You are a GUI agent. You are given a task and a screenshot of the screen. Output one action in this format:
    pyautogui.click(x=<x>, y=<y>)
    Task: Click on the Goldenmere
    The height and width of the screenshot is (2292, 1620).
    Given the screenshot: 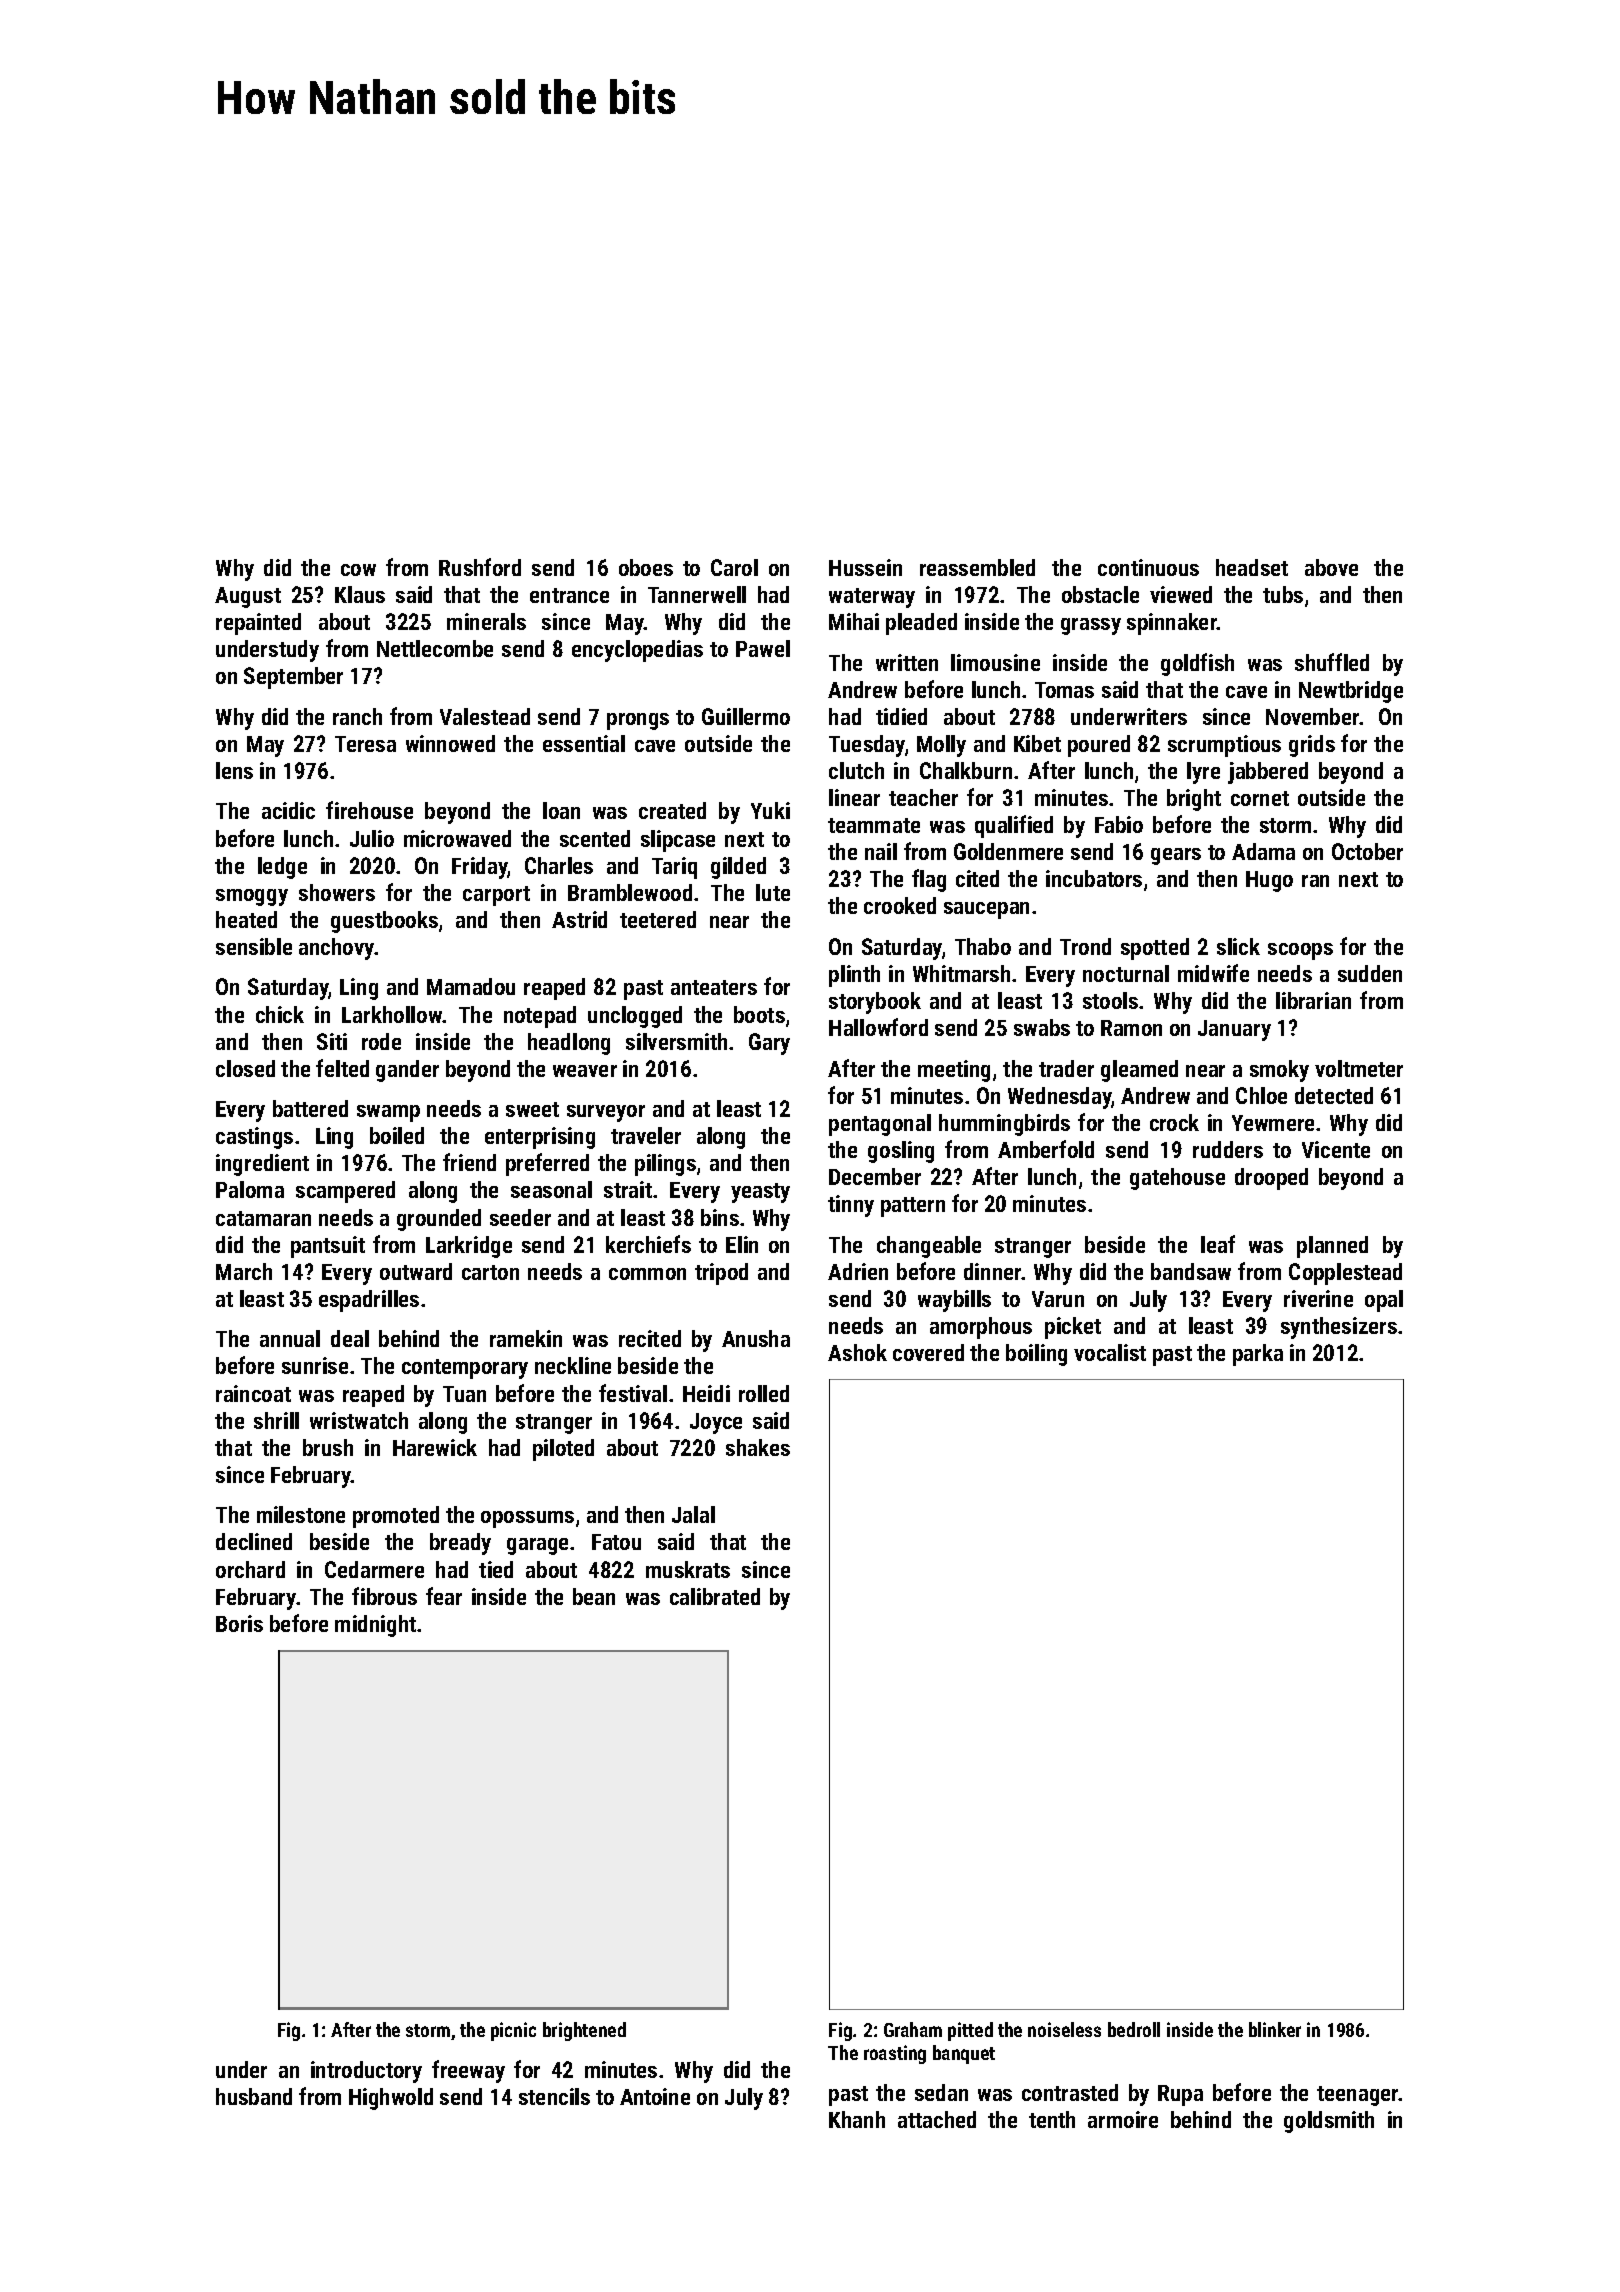 What is the action you would take?
    pyautogui.click(x=1008, y=851)
